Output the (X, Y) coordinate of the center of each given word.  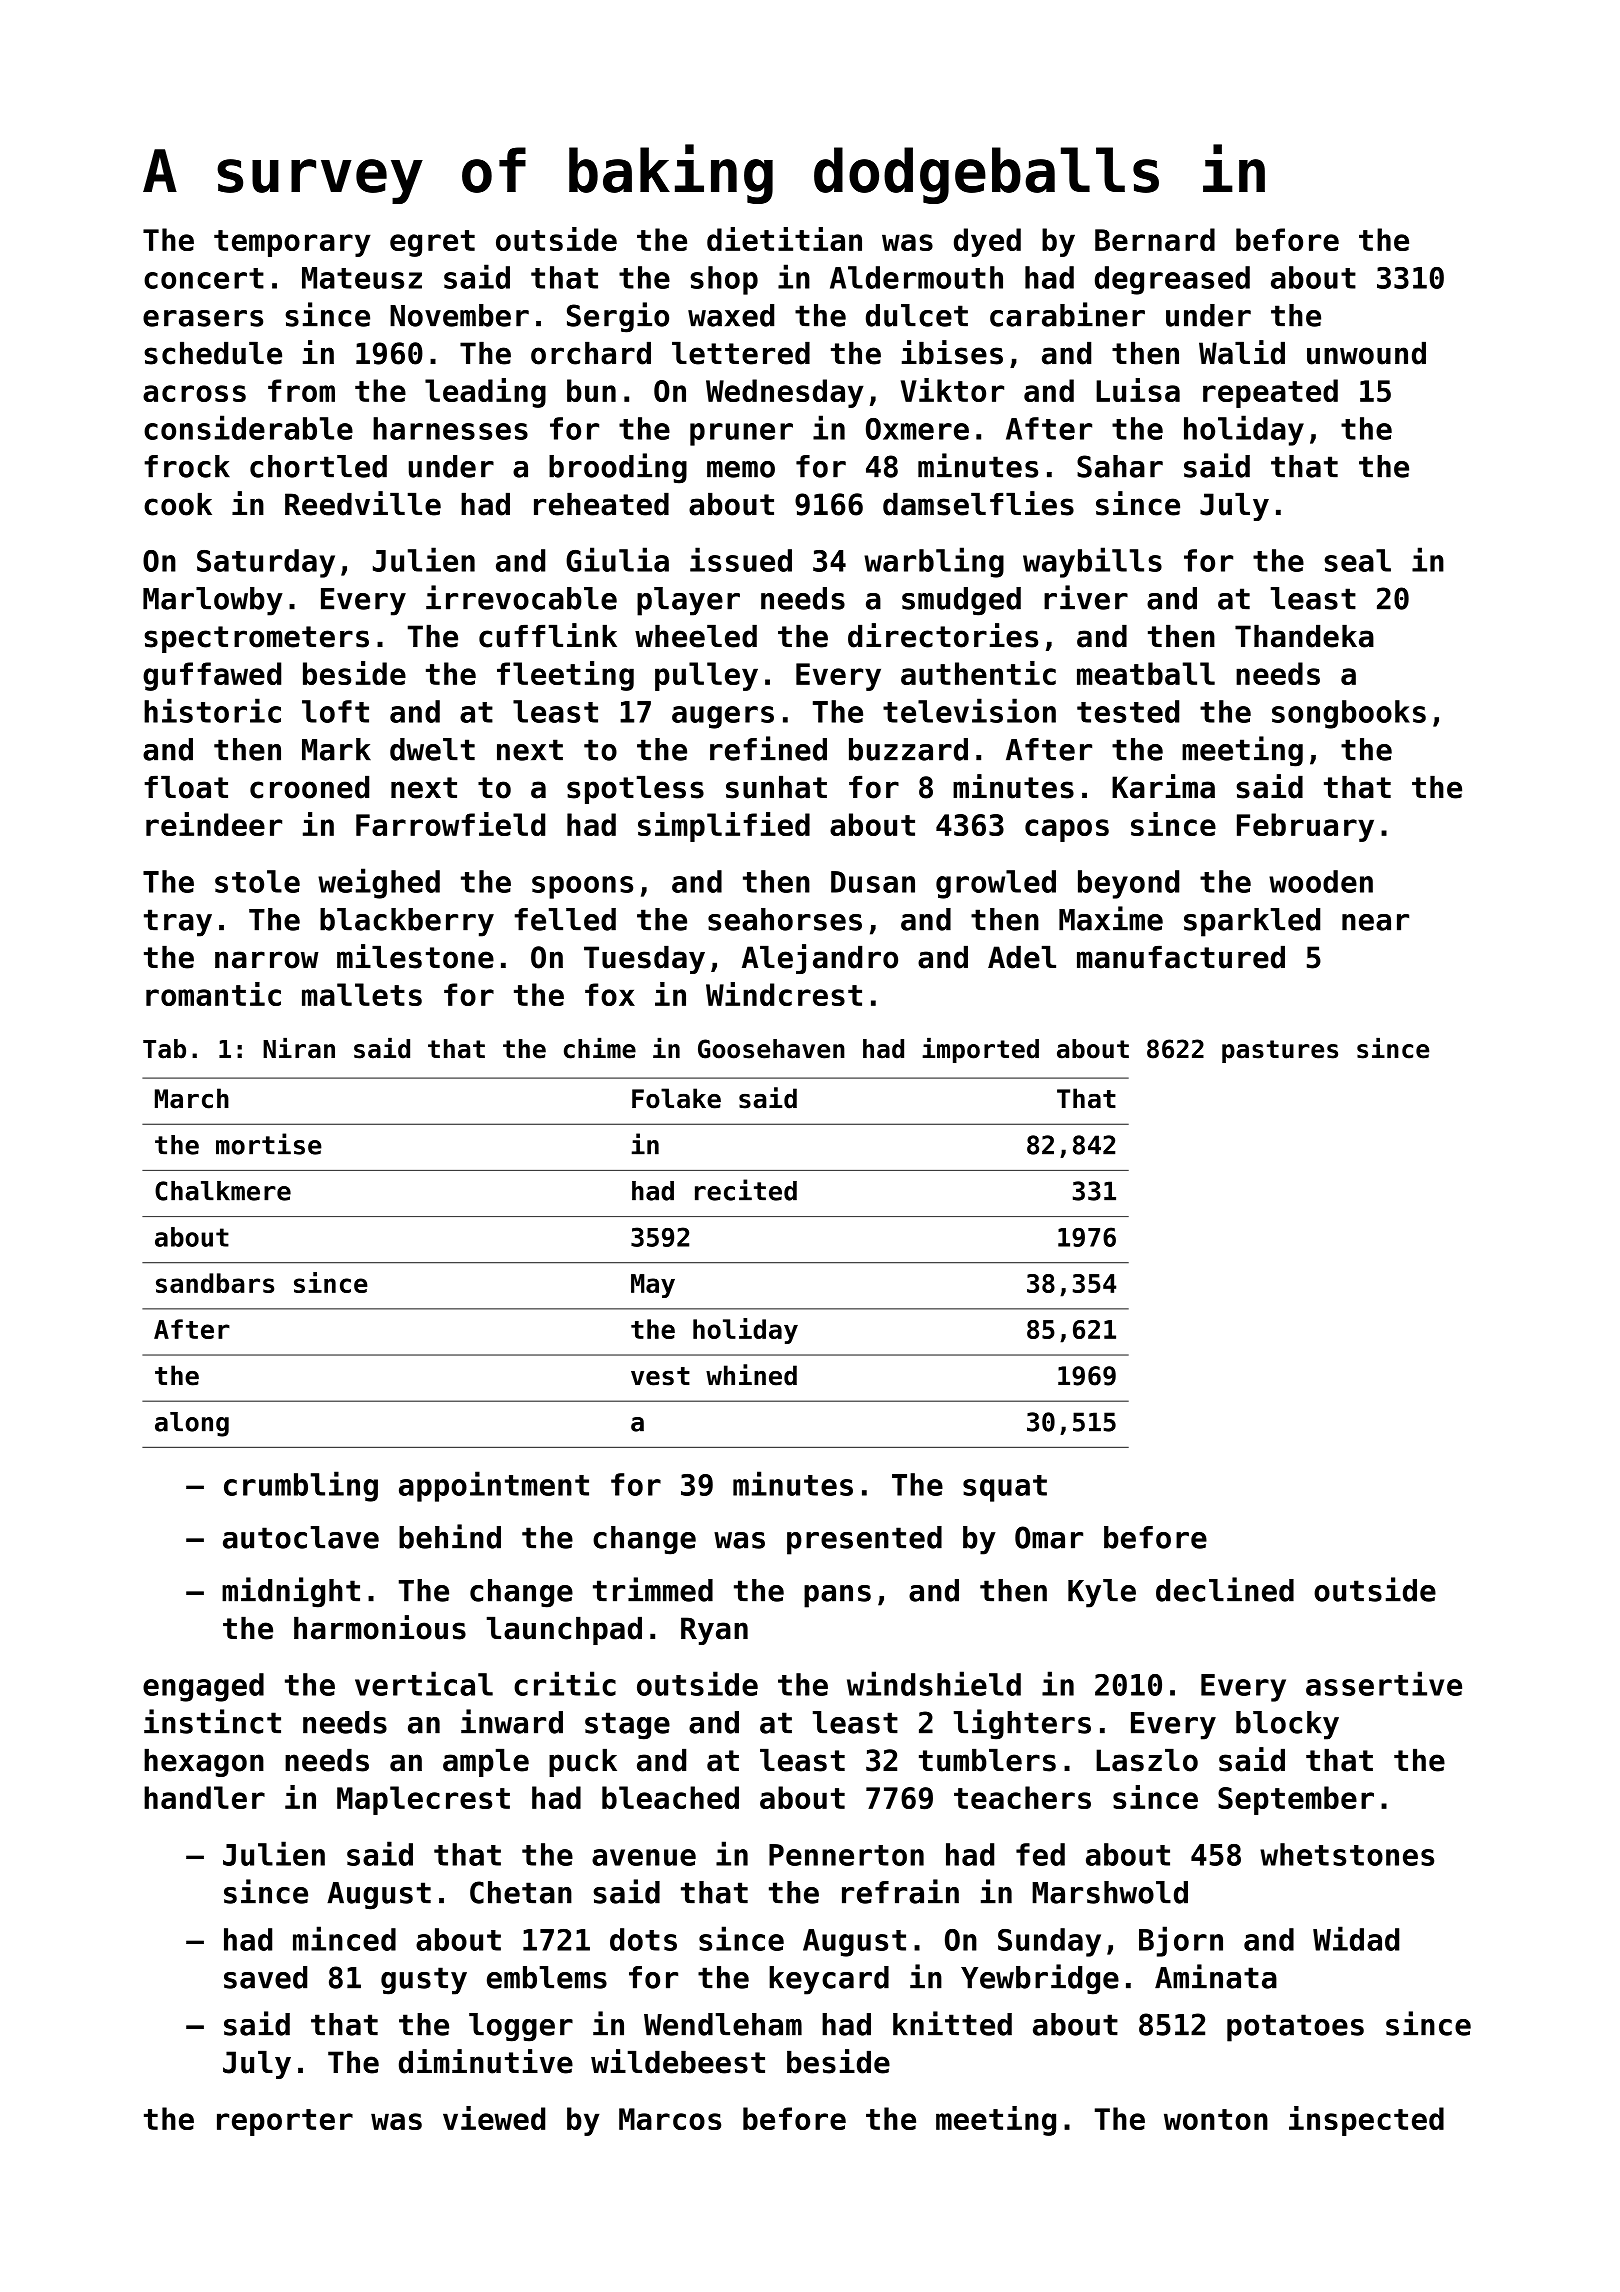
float (186, 787)
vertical (424, 1683)
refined (768, 748)
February (1305, 827)
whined (751, 1375)
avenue (644, 1857)
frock (187, 466)
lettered (741, 353)
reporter (285, 2122)
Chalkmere (223, 1191)
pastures (1280, 1051)
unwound (1366, 353)
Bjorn (1181, 1941)
